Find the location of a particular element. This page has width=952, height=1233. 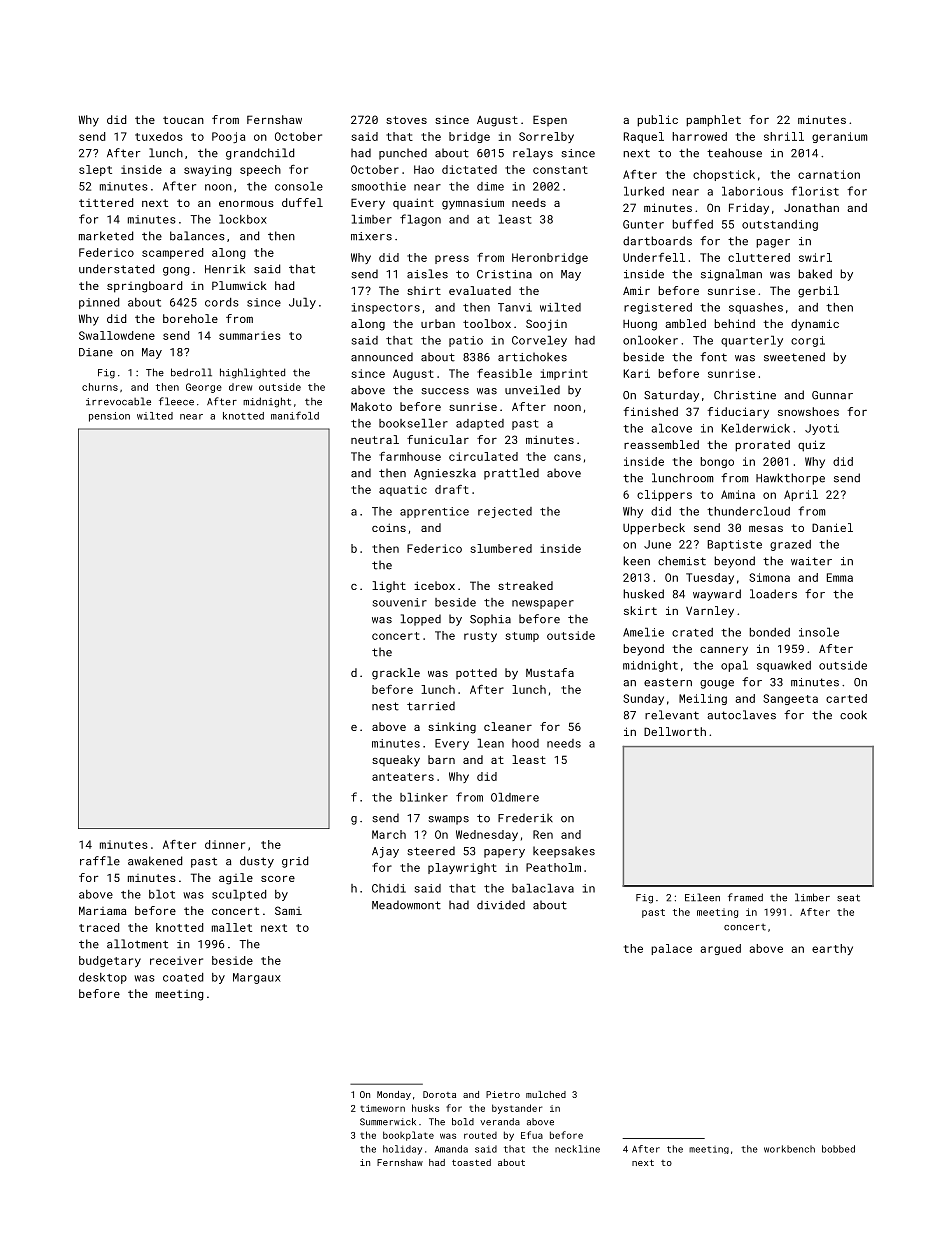

Summerwick is located at coordinates (388, 1122).
